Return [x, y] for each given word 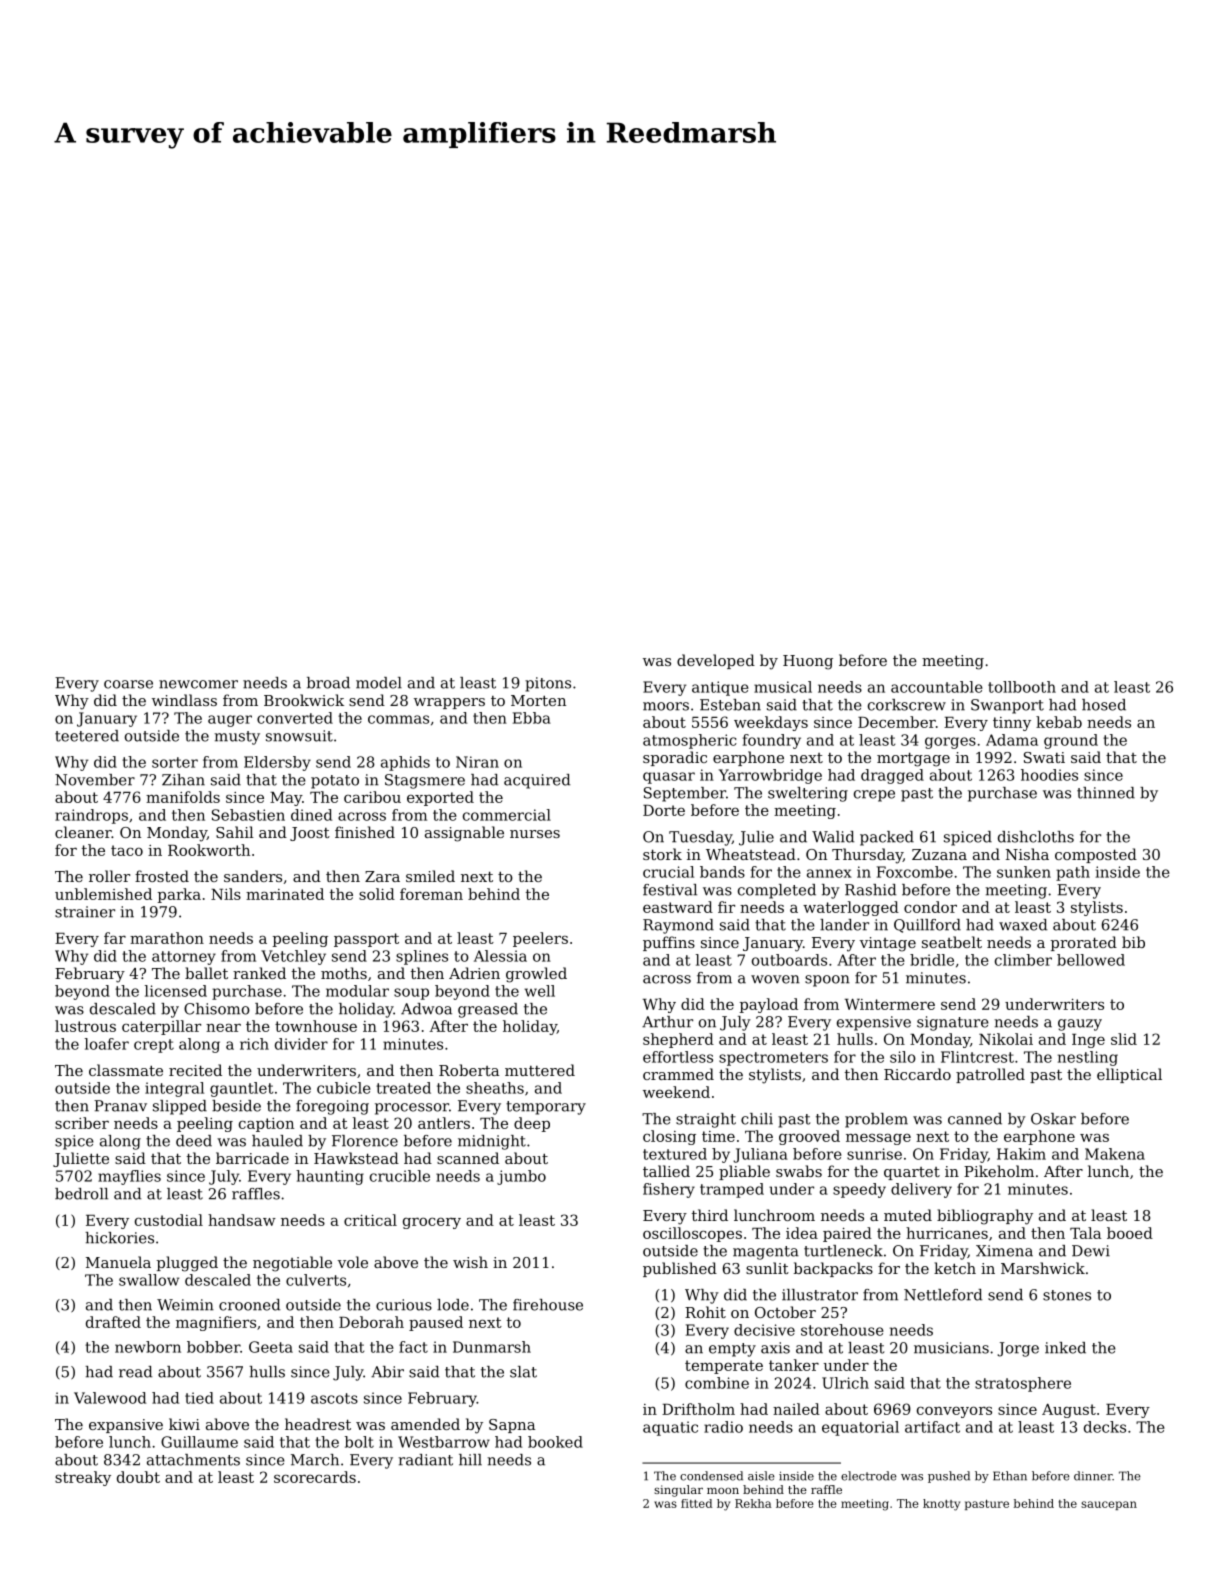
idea [802, 1233]
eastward [678, 907]
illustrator [820, 1295]
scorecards [315, 1477]
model [379, 683]
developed [716, 661]
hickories [119, 1238]
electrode [869, 1476]
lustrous [85, 1026]
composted [1096, 855]
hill [470, 1460]
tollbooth [1022, 687]
